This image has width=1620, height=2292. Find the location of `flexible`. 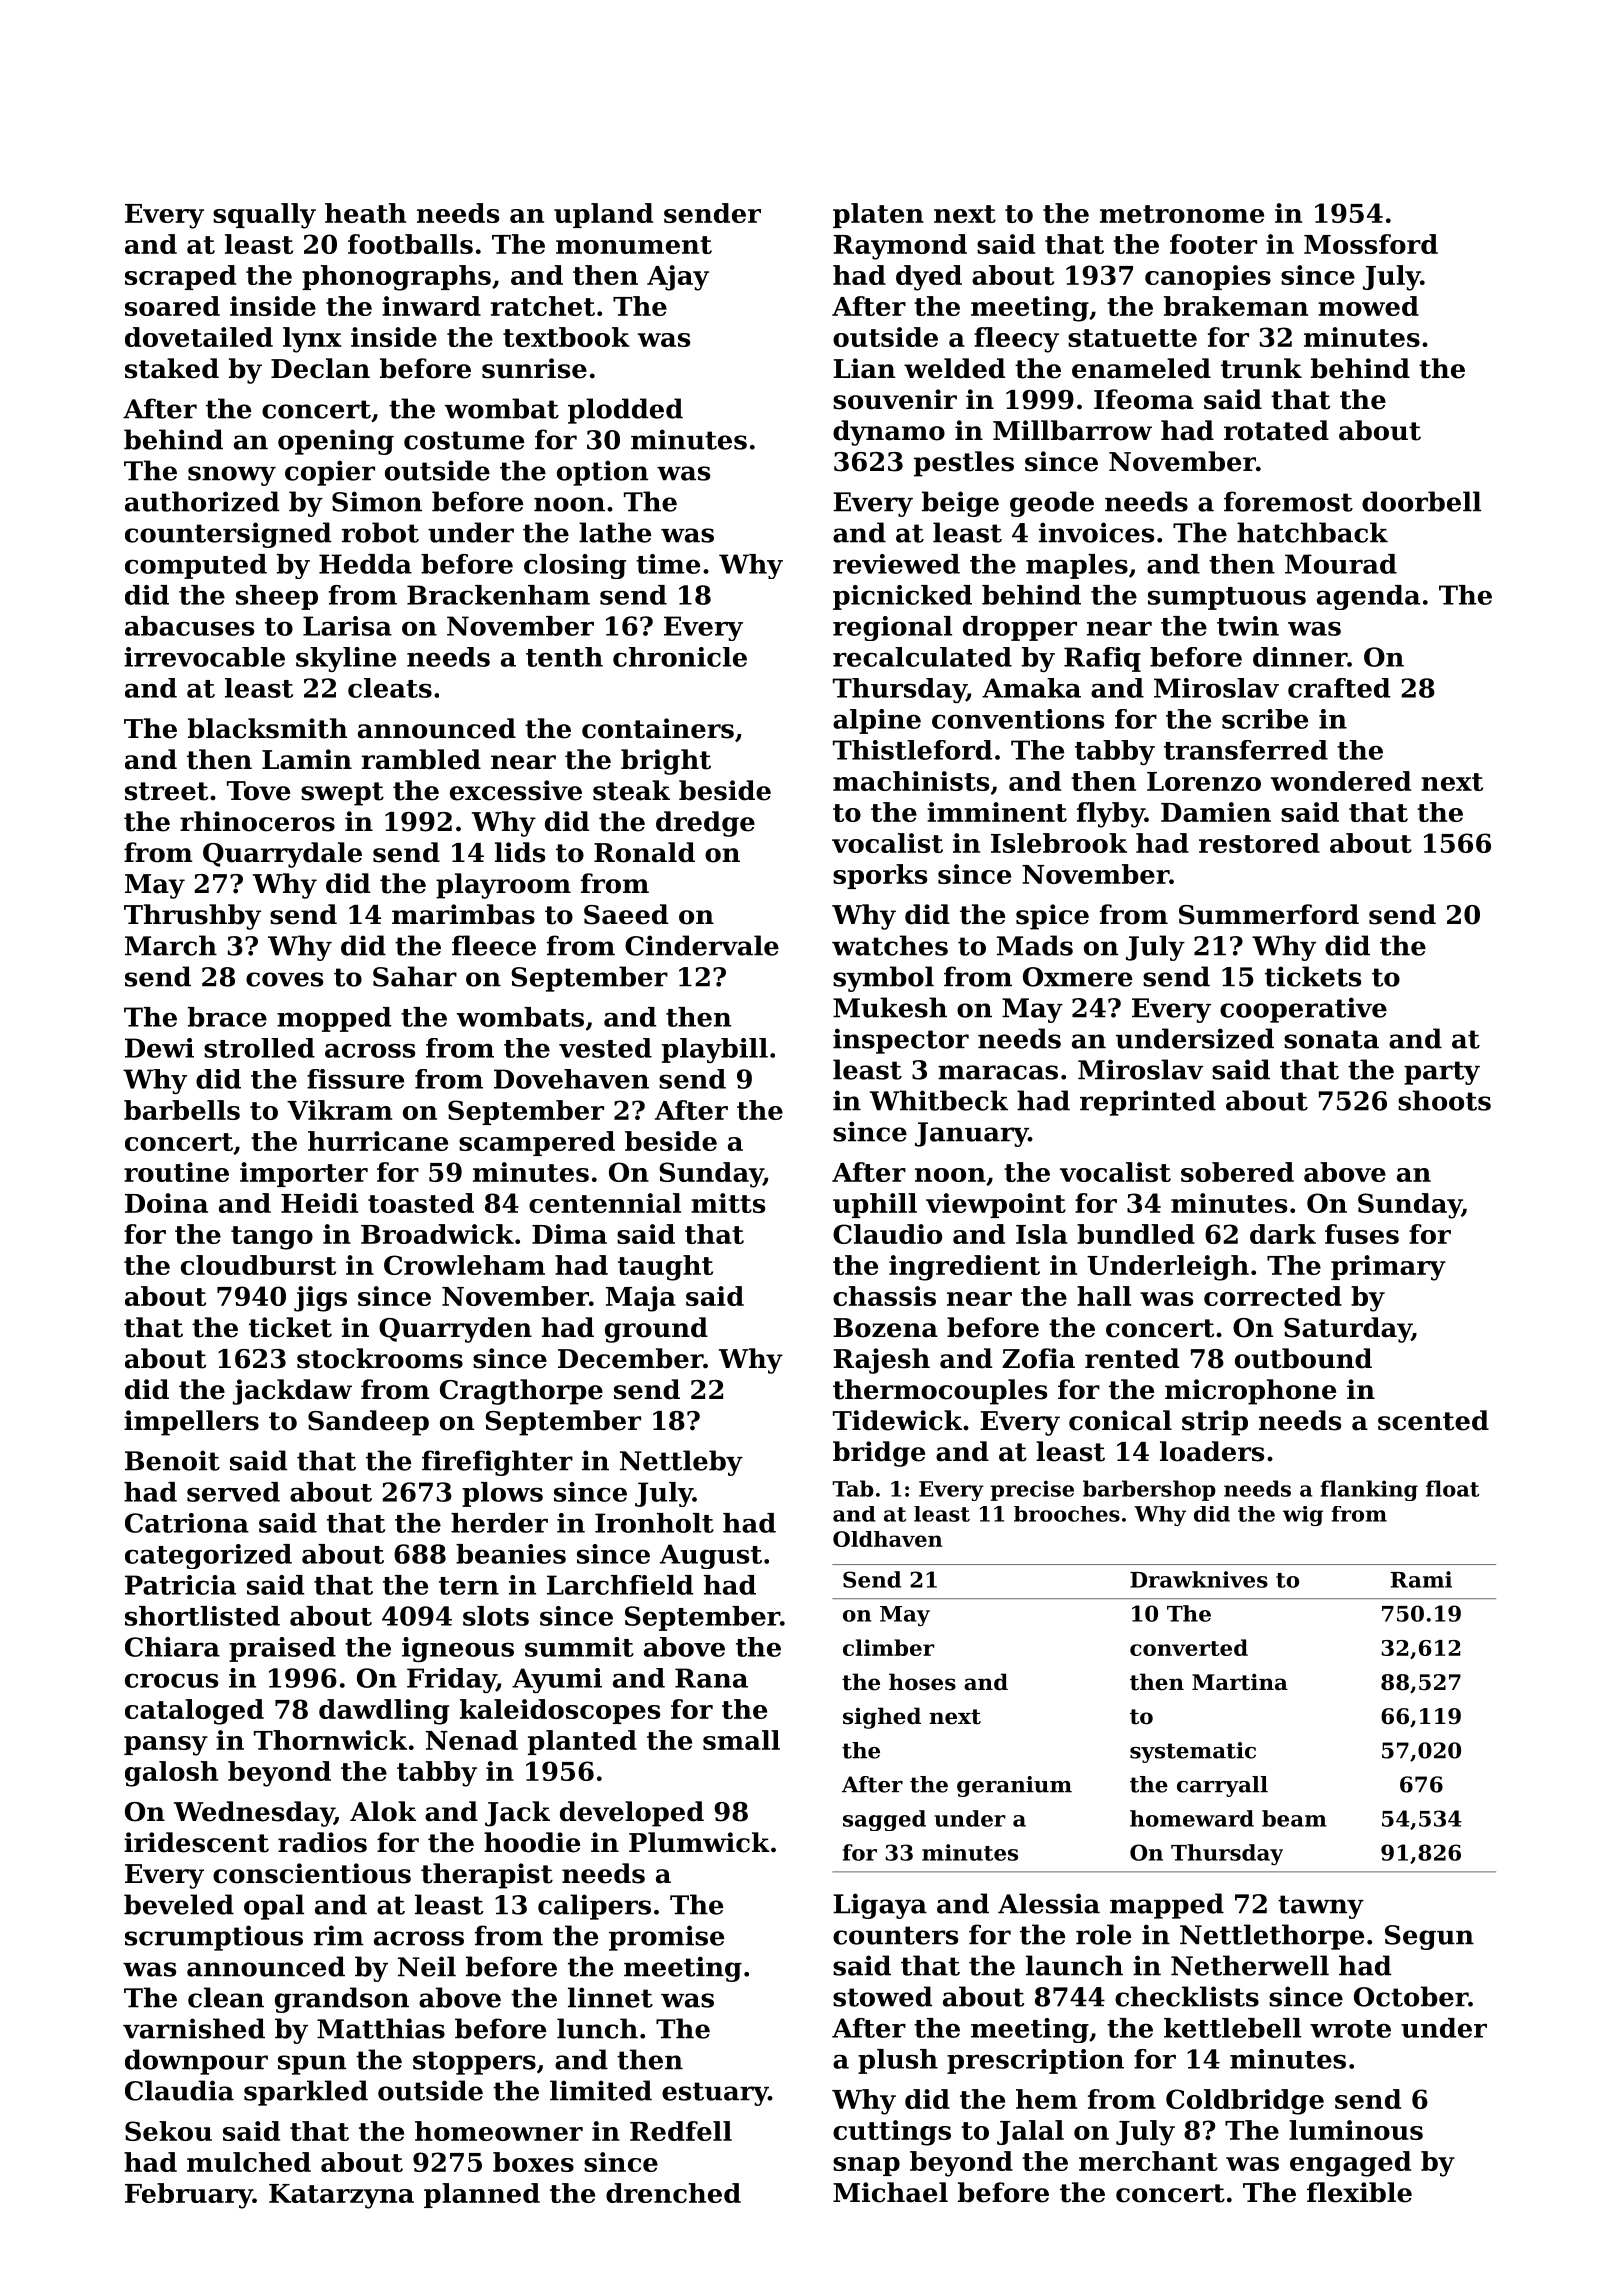

flexible is located at coordinates (1359, 2192).
